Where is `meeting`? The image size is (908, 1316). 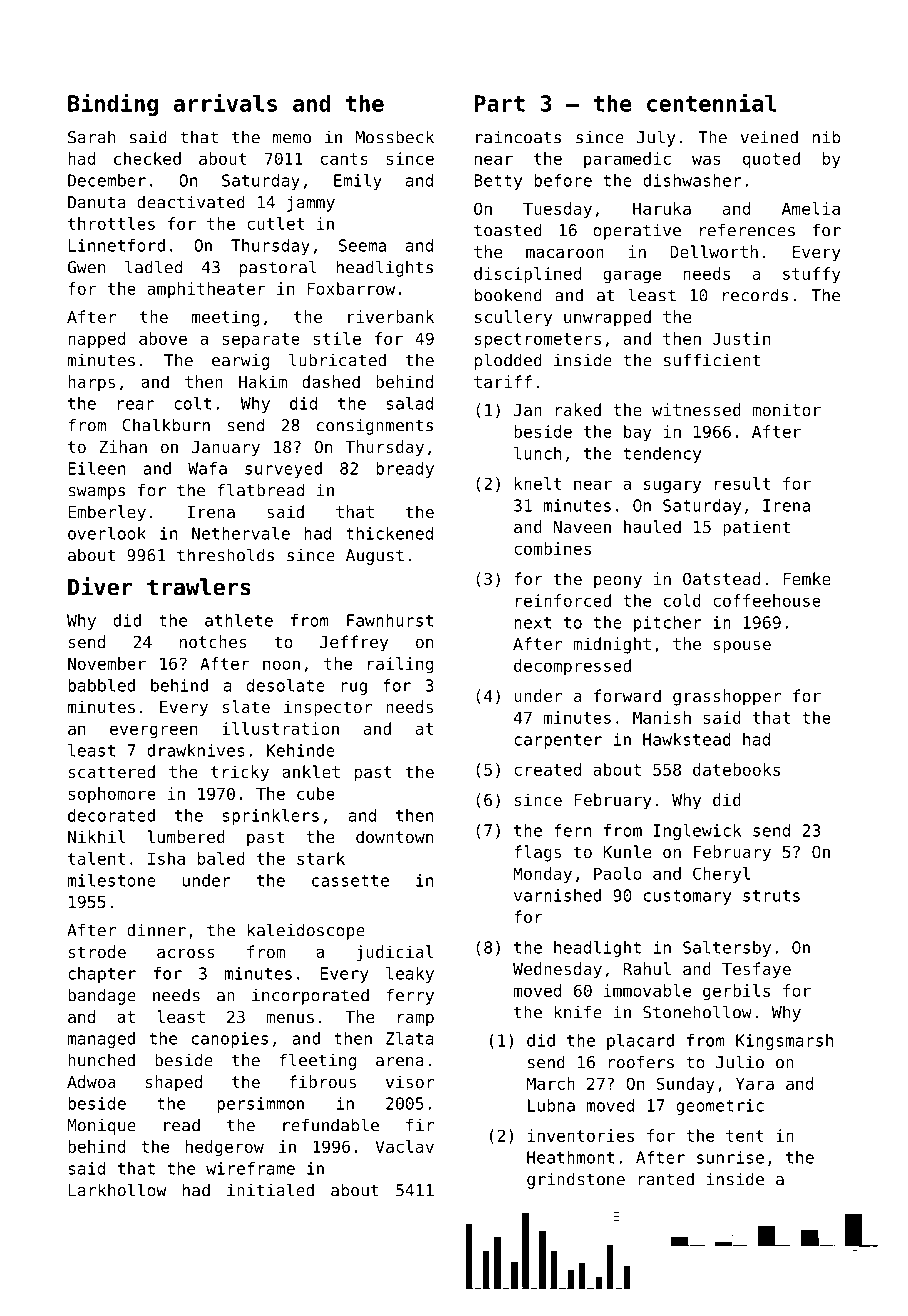 meeting is located at coordinates (225, 318).
